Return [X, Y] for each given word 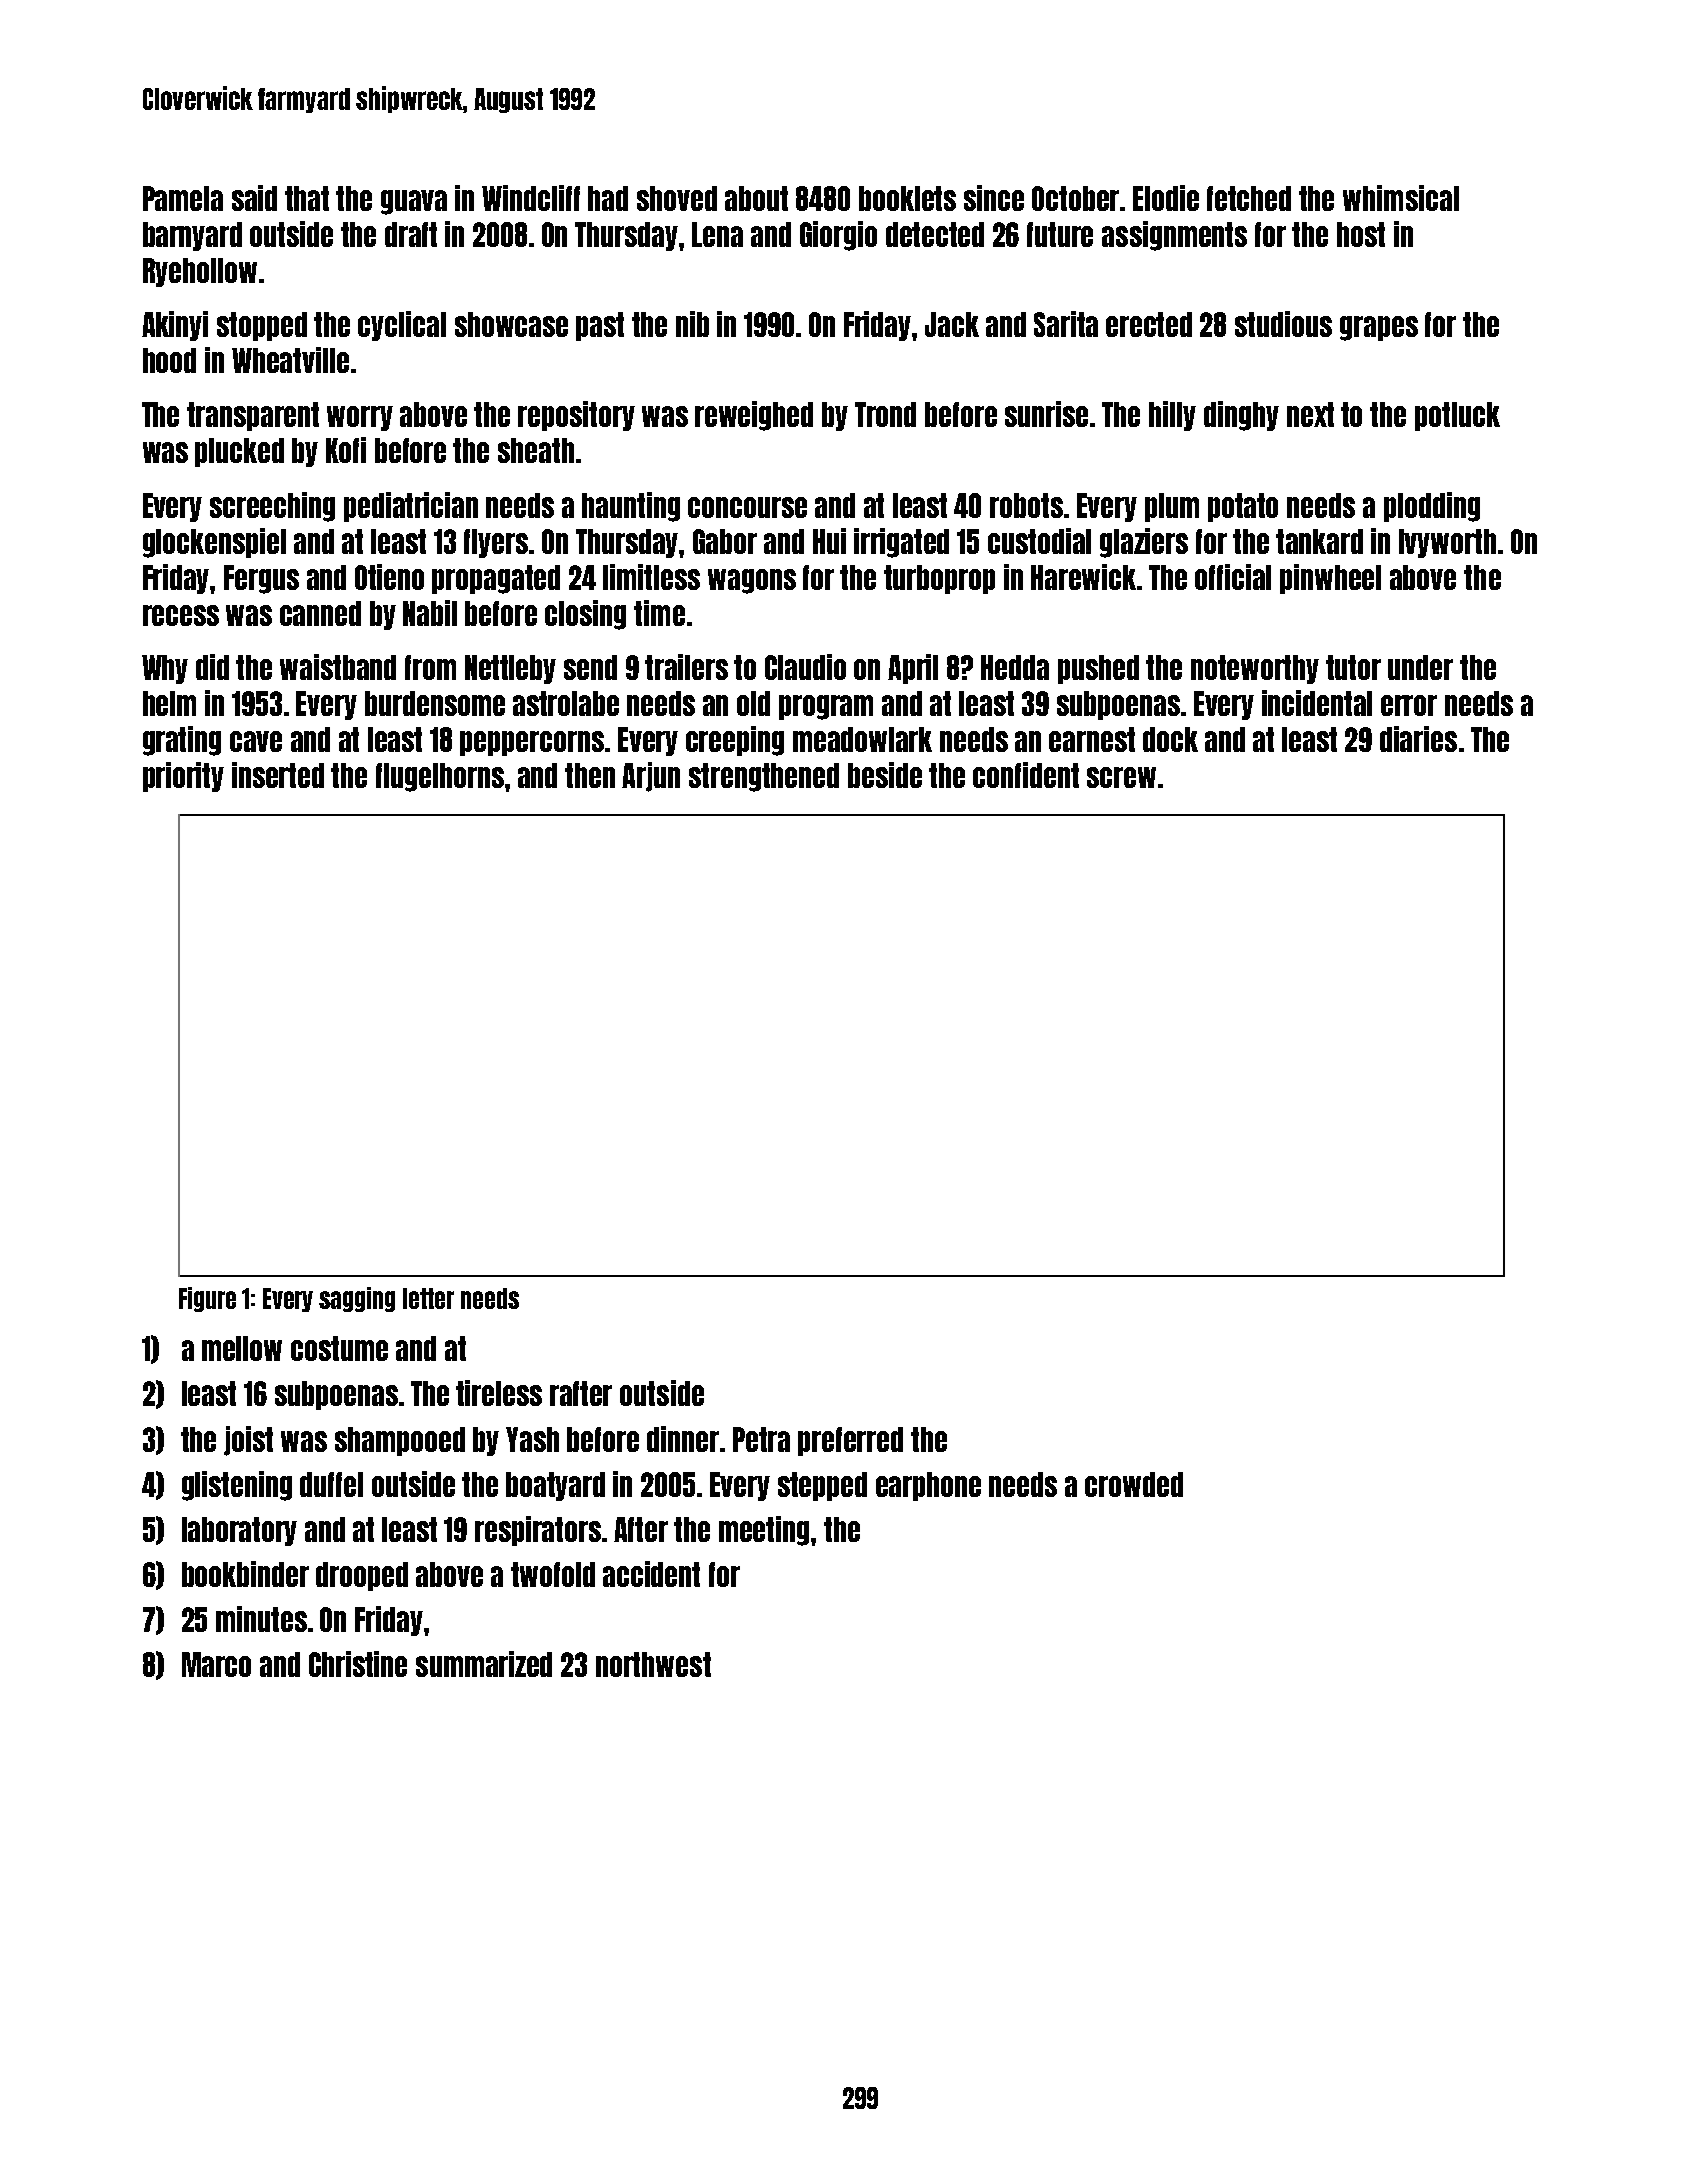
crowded [1134, 1484]
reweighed [754, 416]
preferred [850, 1441]
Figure [207, 1299]
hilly [1172, 416]
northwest [653, 1664]
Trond [885, 414]
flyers [496, 543]
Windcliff [531, 198]
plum [1172, 507]
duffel [331, 1484]
